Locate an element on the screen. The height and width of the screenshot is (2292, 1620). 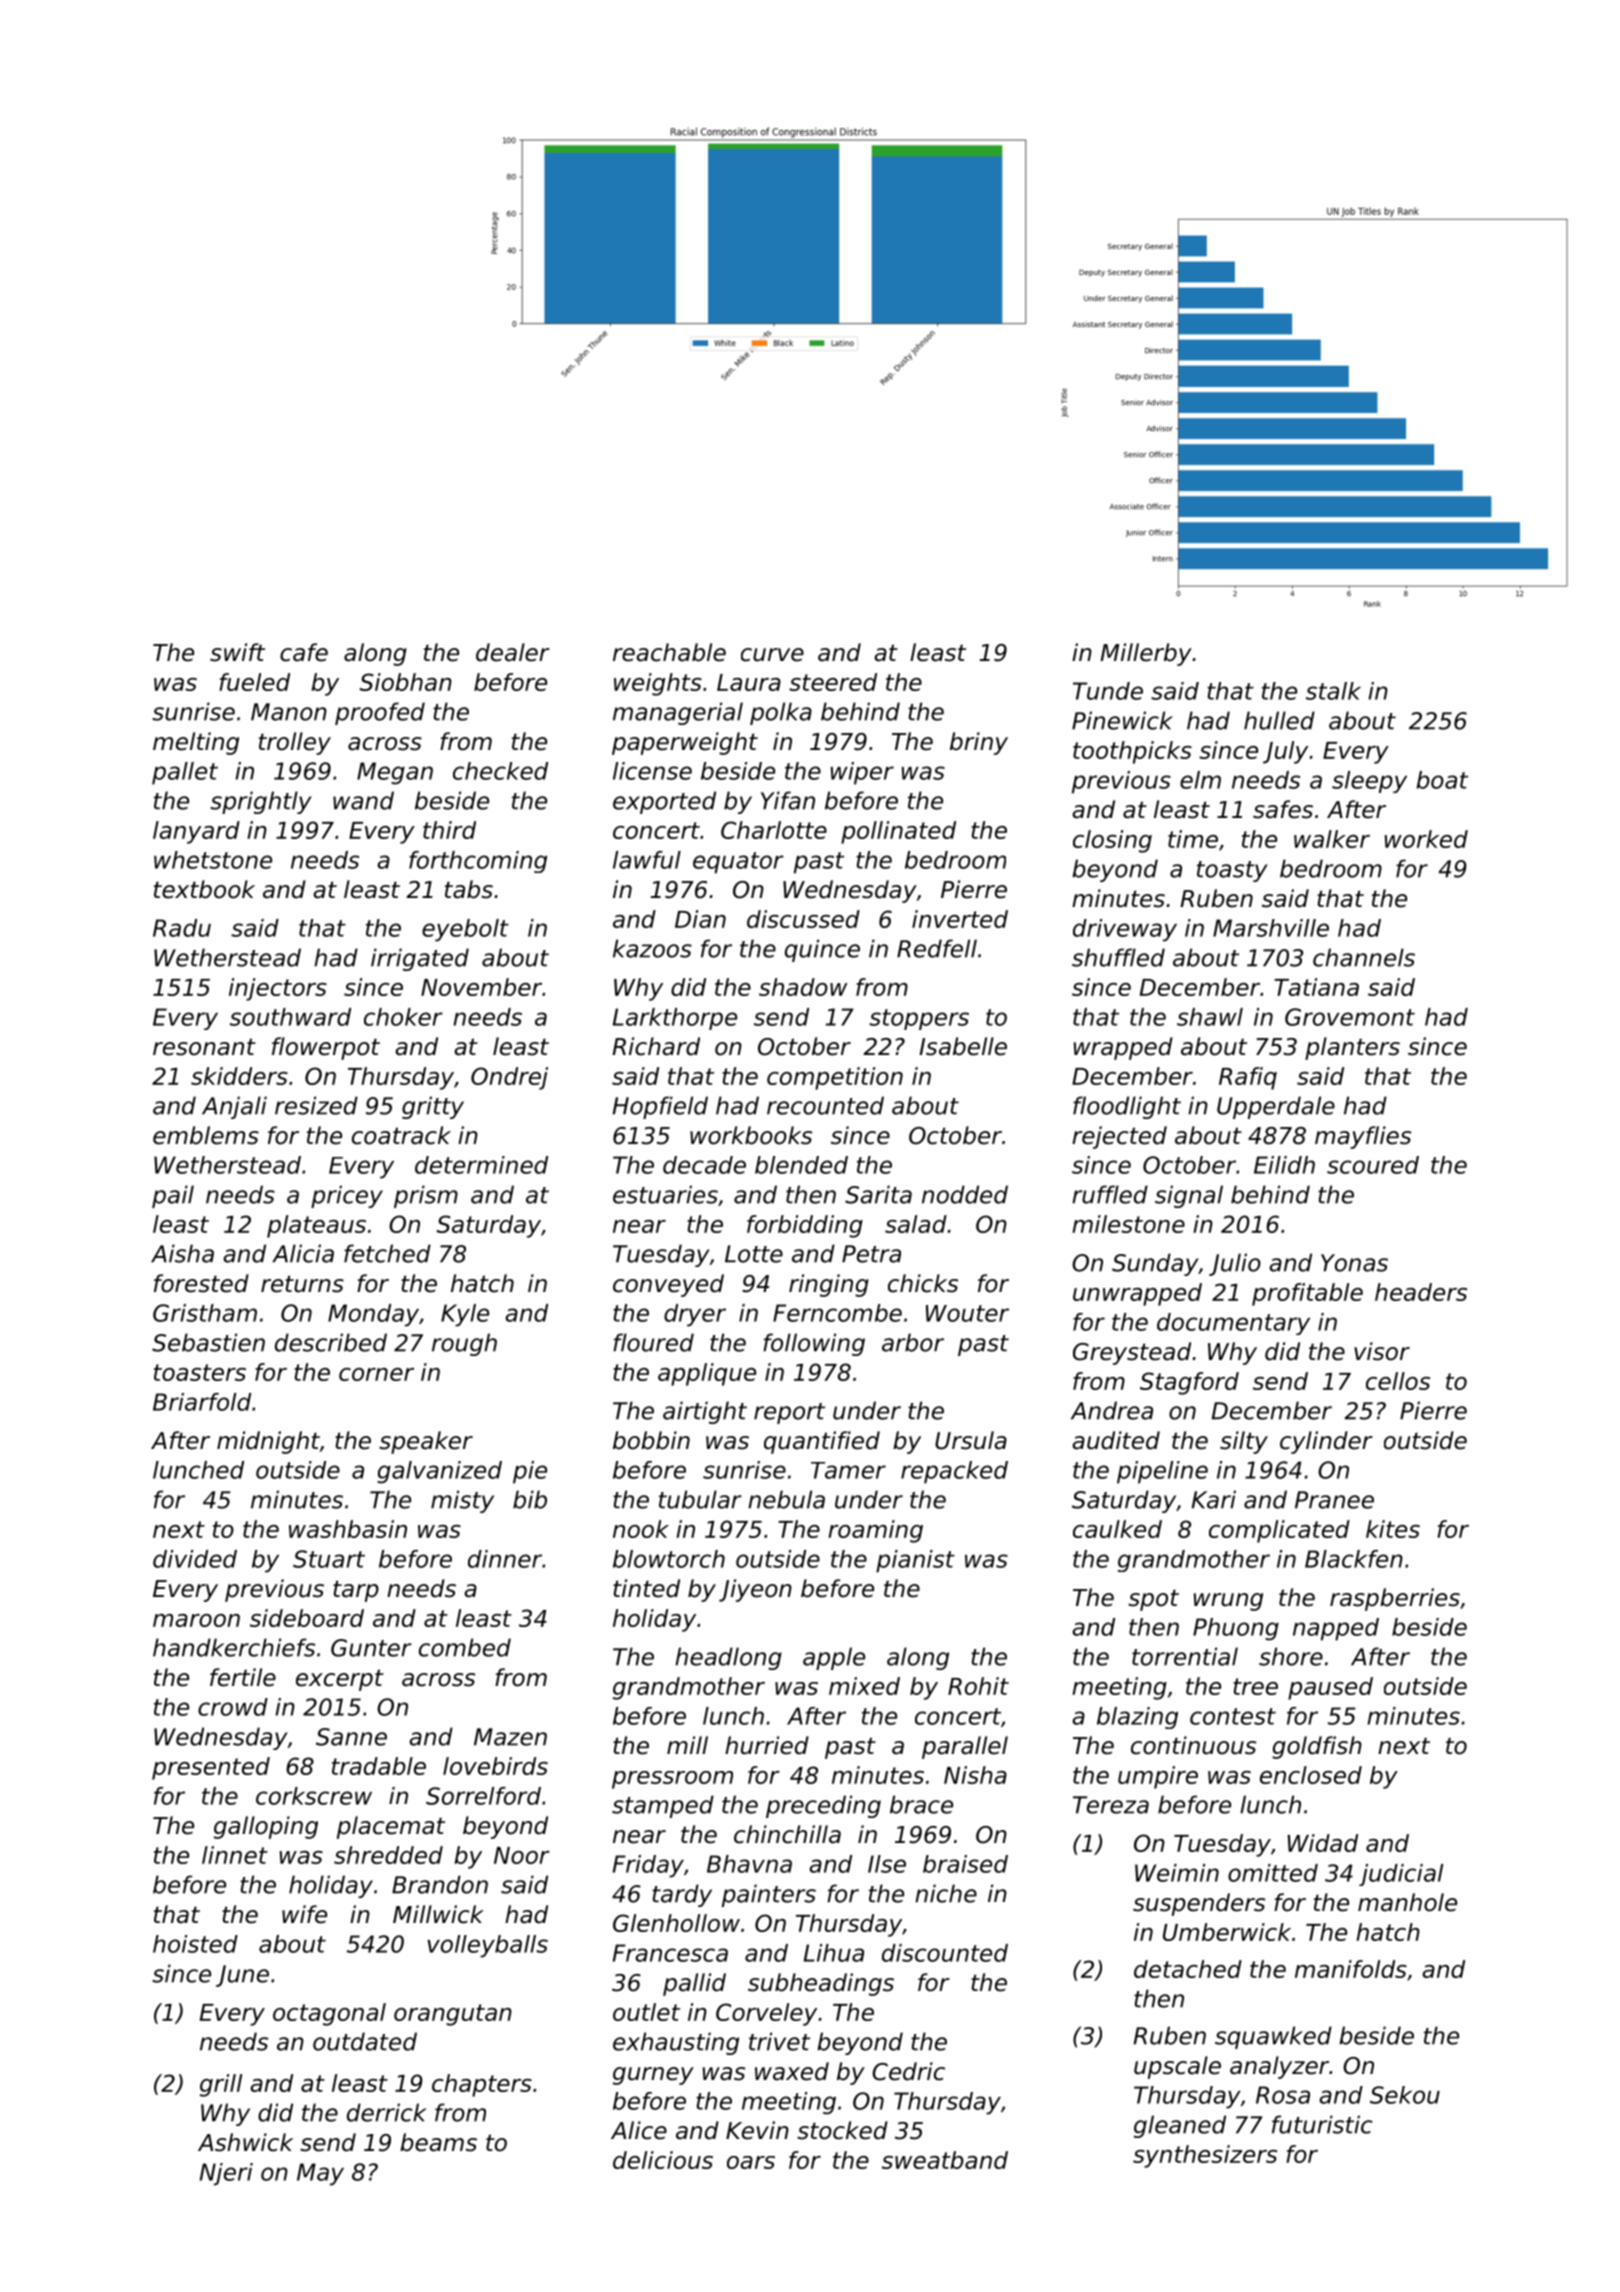
futuristic is located at coordinates (1322, 2124).
